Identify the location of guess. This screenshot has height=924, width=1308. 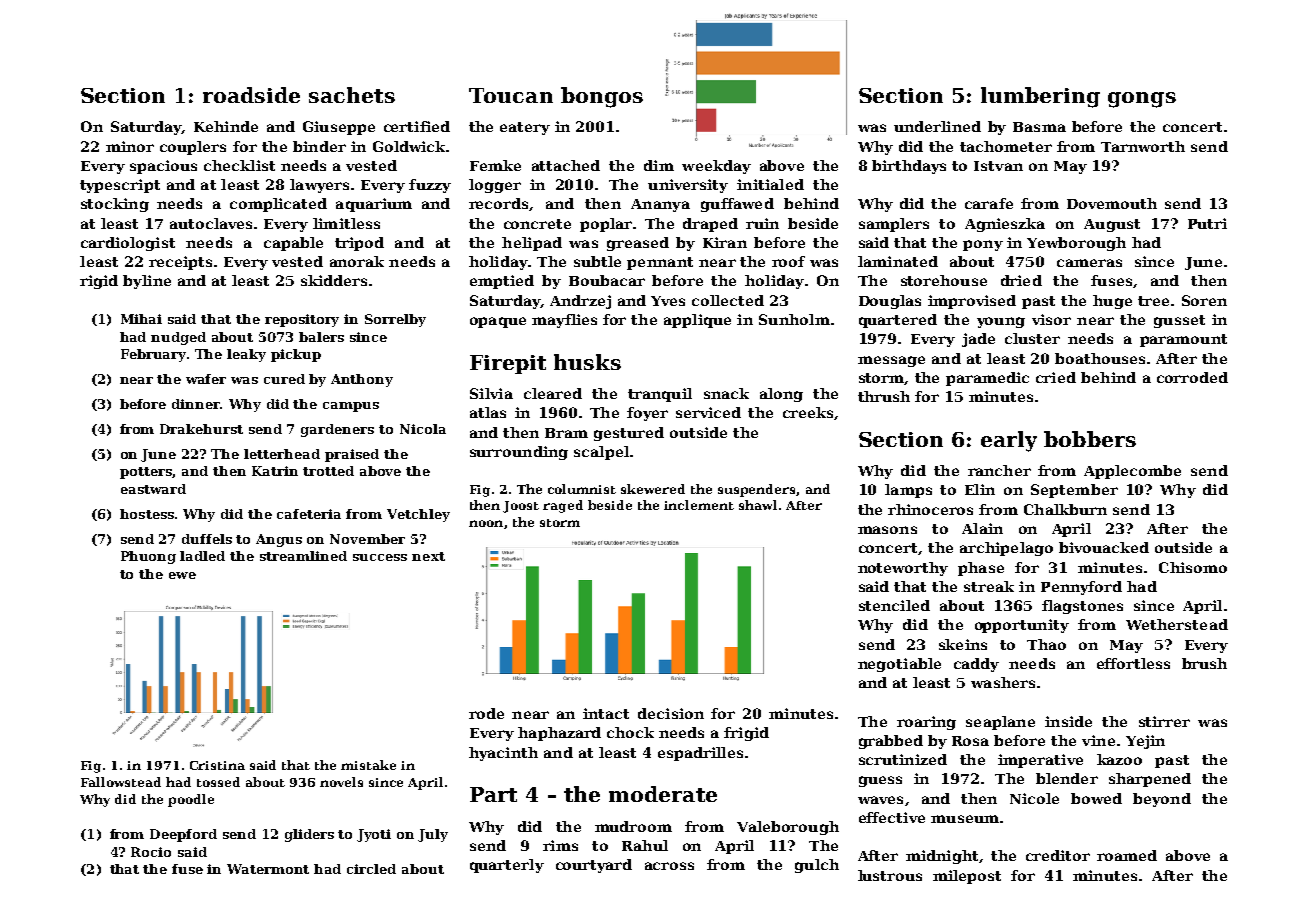
(880, 781).
